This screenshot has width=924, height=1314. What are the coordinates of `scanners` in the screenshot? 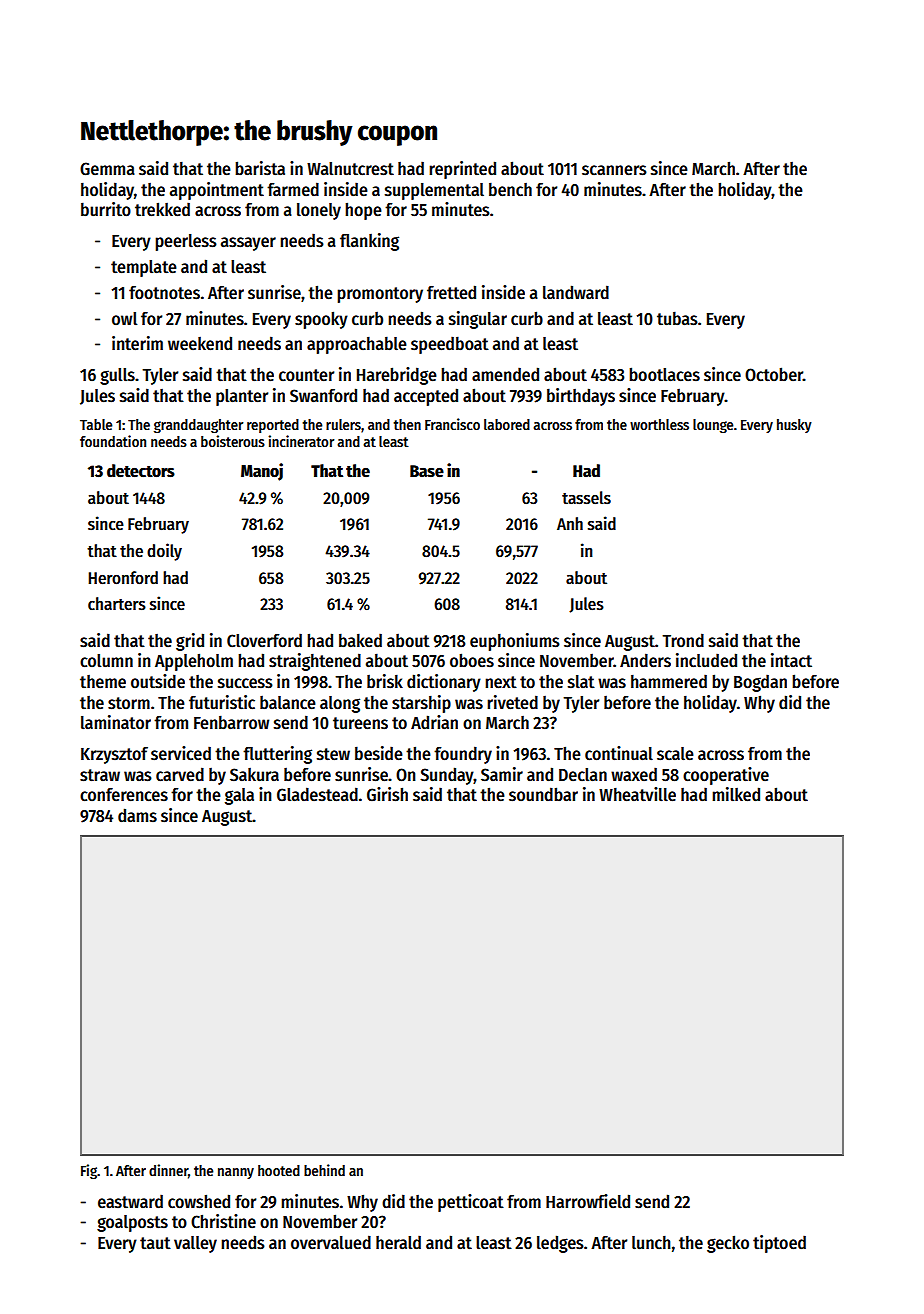 It's located at (614, 170).
